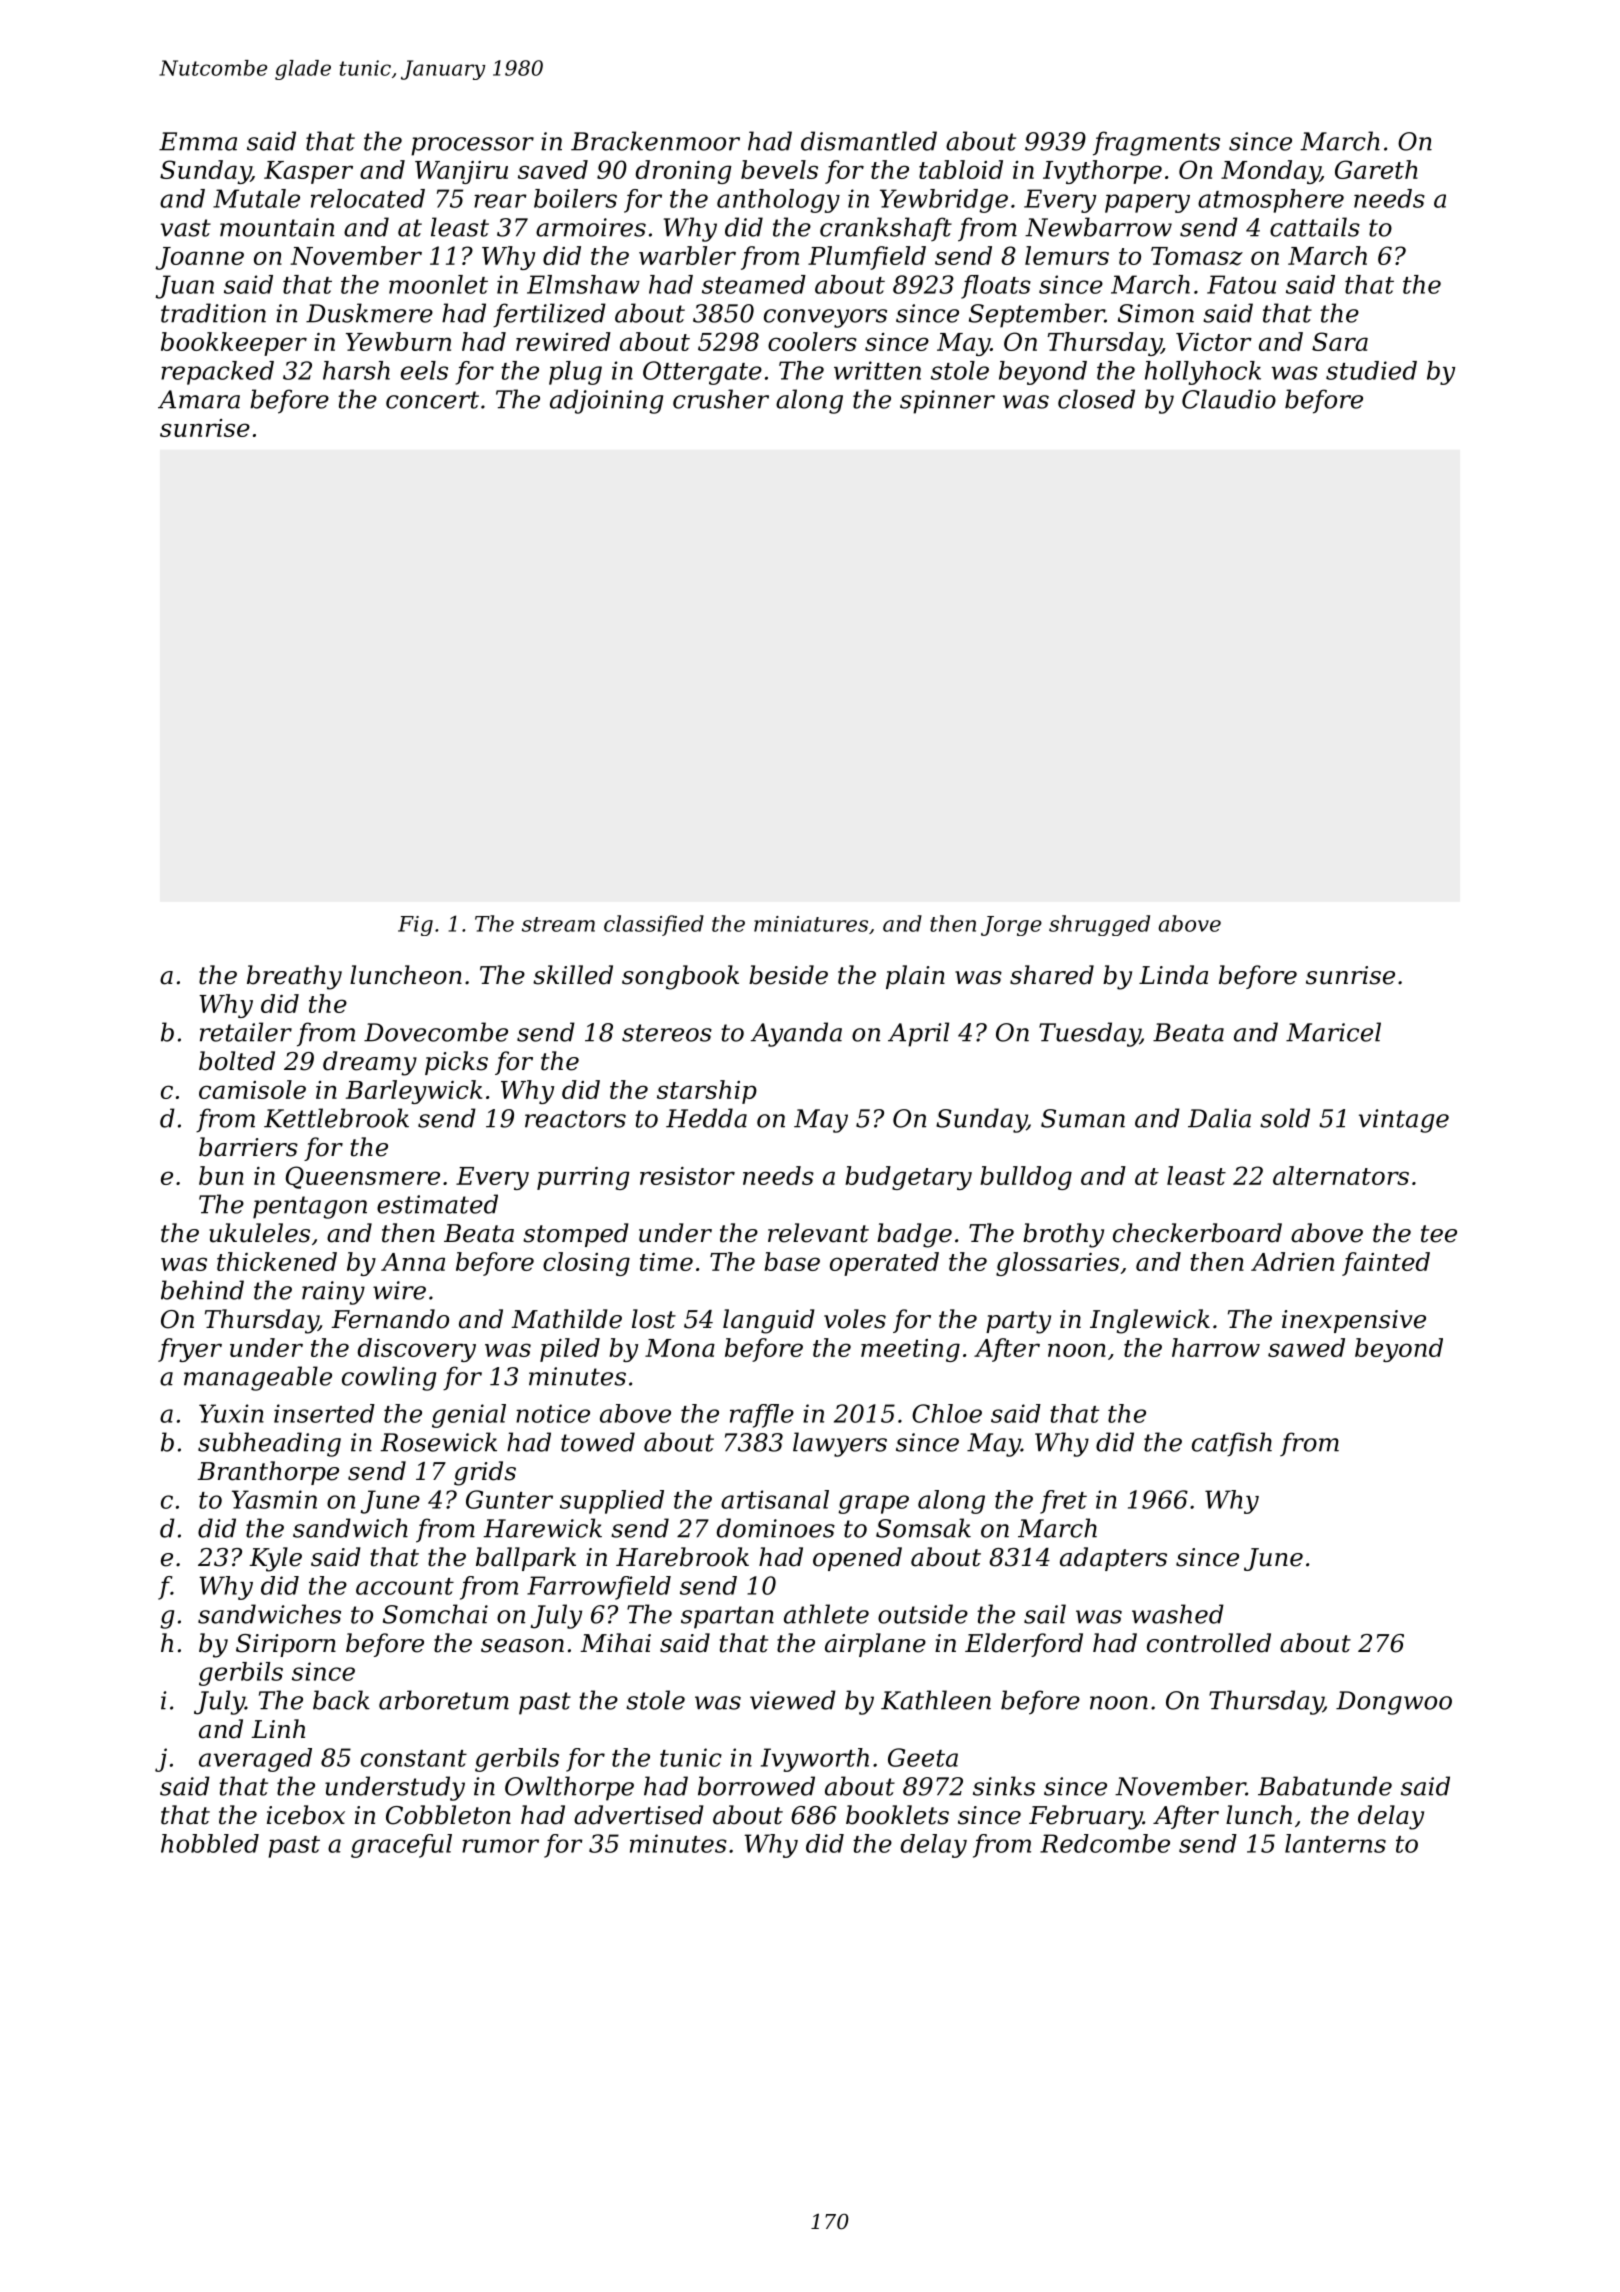  What do you see at coordinates (638, 1815) in the screenshot?
I see `advertised` at bounding box center [638, 1815].
